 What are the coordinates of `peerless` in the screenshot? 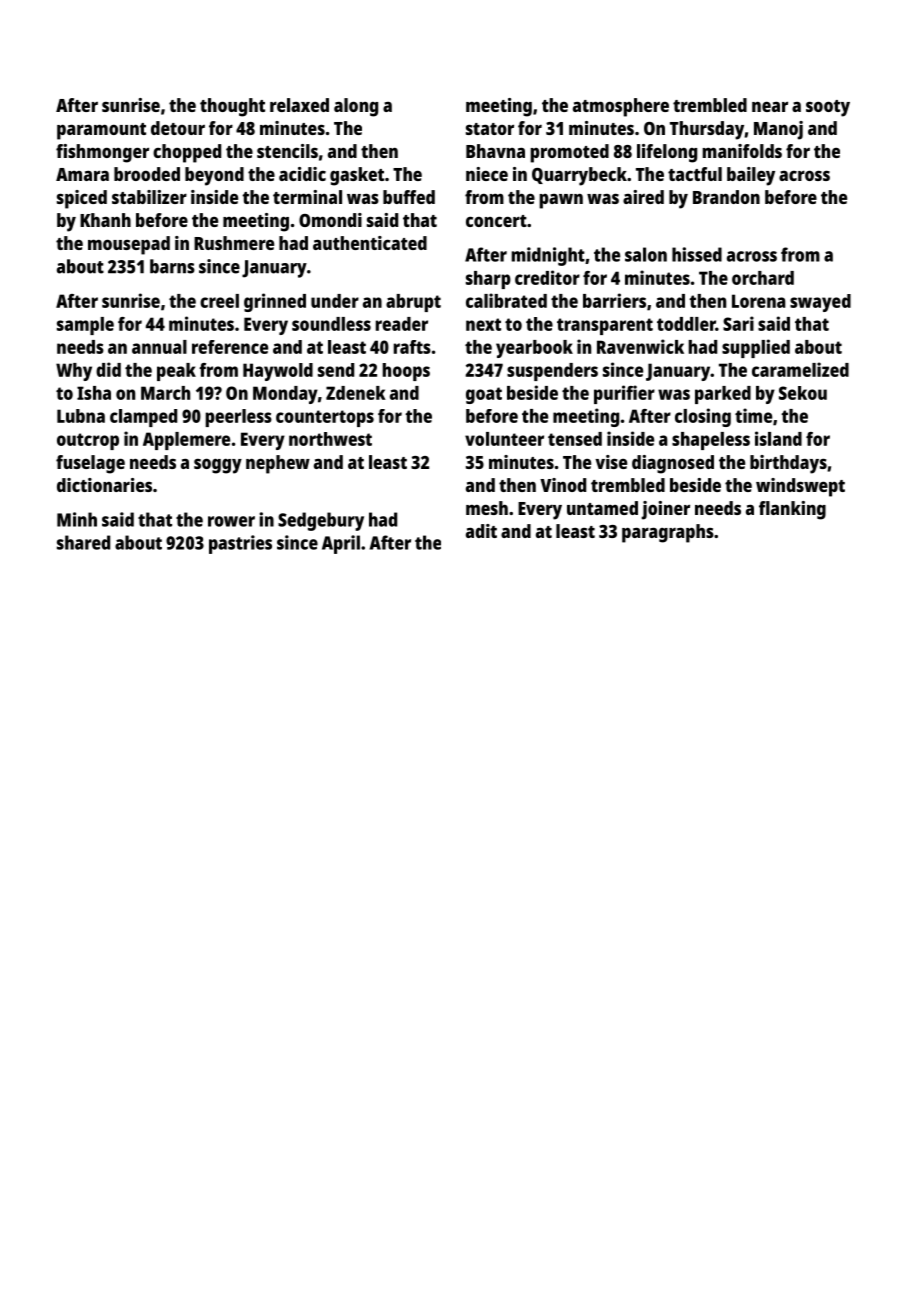 It's located at (238, 418).
